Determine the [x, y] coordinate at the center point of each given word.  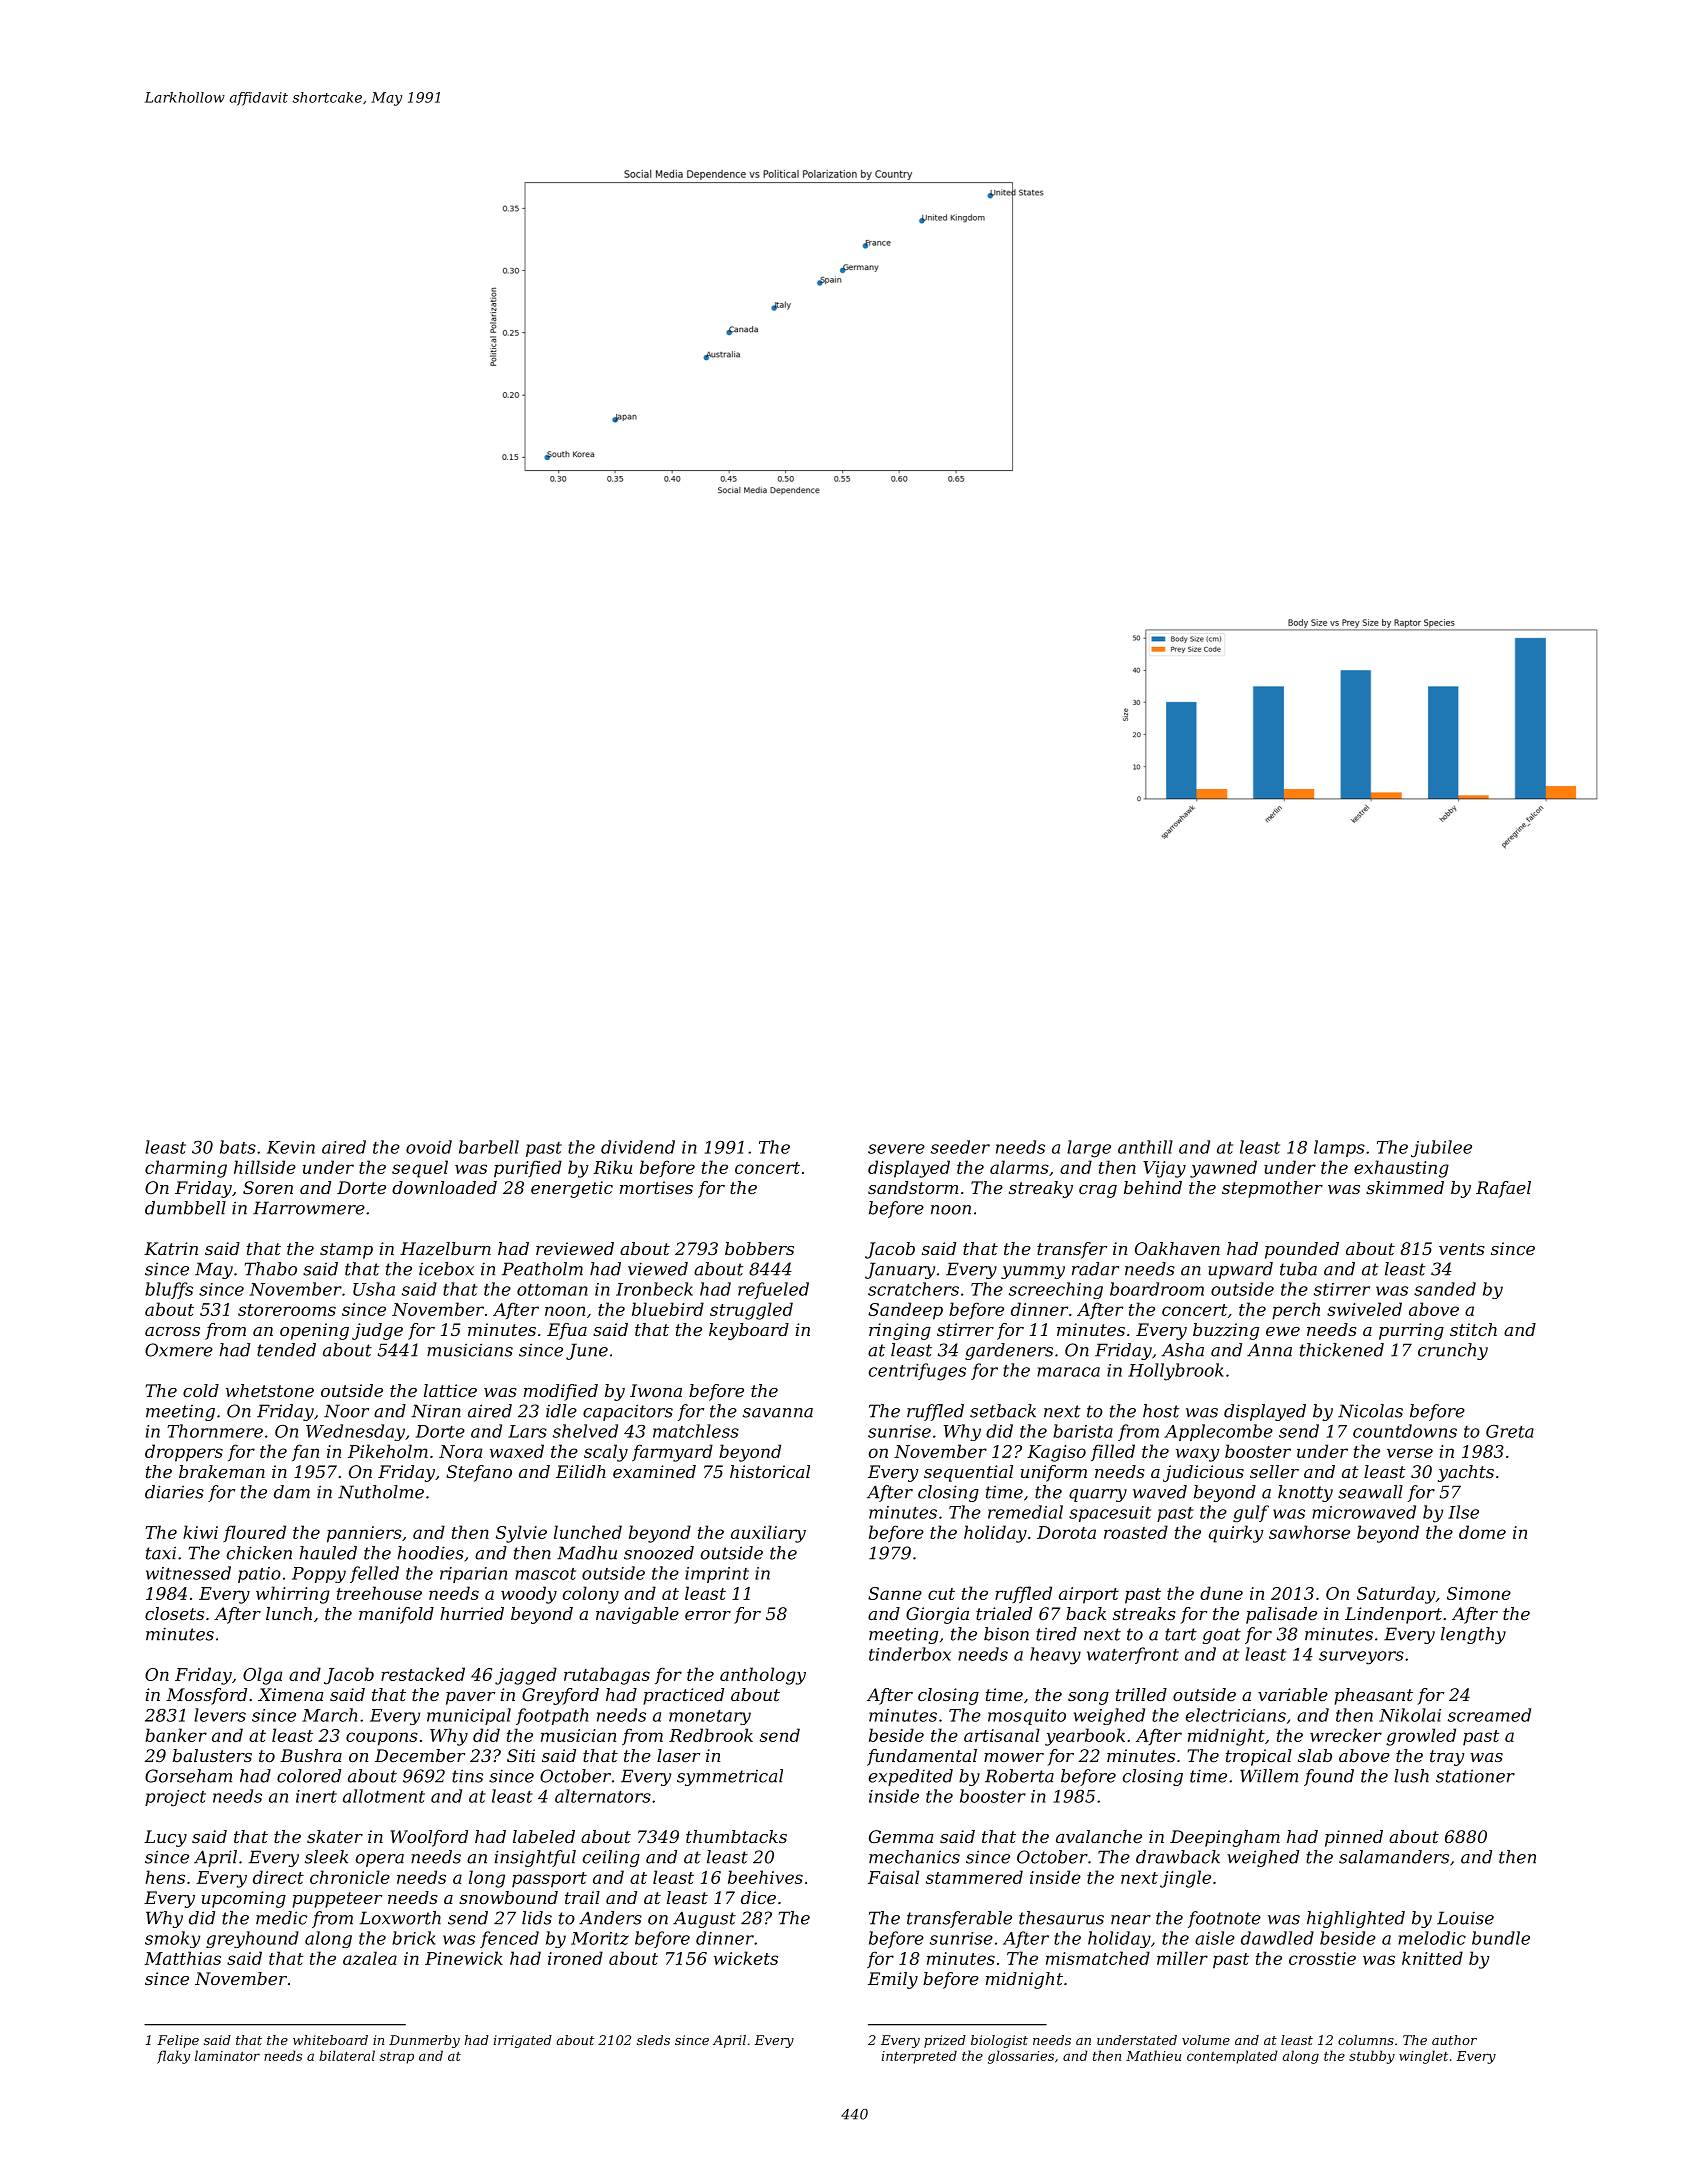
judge [377, 1331]
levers [220, 1715]
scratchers [913, 1289]
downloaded [444, 1187]
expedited [911, 1777]
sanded [1445, 1289]
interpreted [919, 2057]
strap [397, 2058]
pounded [1302, 1250]
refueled [773, 1290]
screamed [1489, 1715]
